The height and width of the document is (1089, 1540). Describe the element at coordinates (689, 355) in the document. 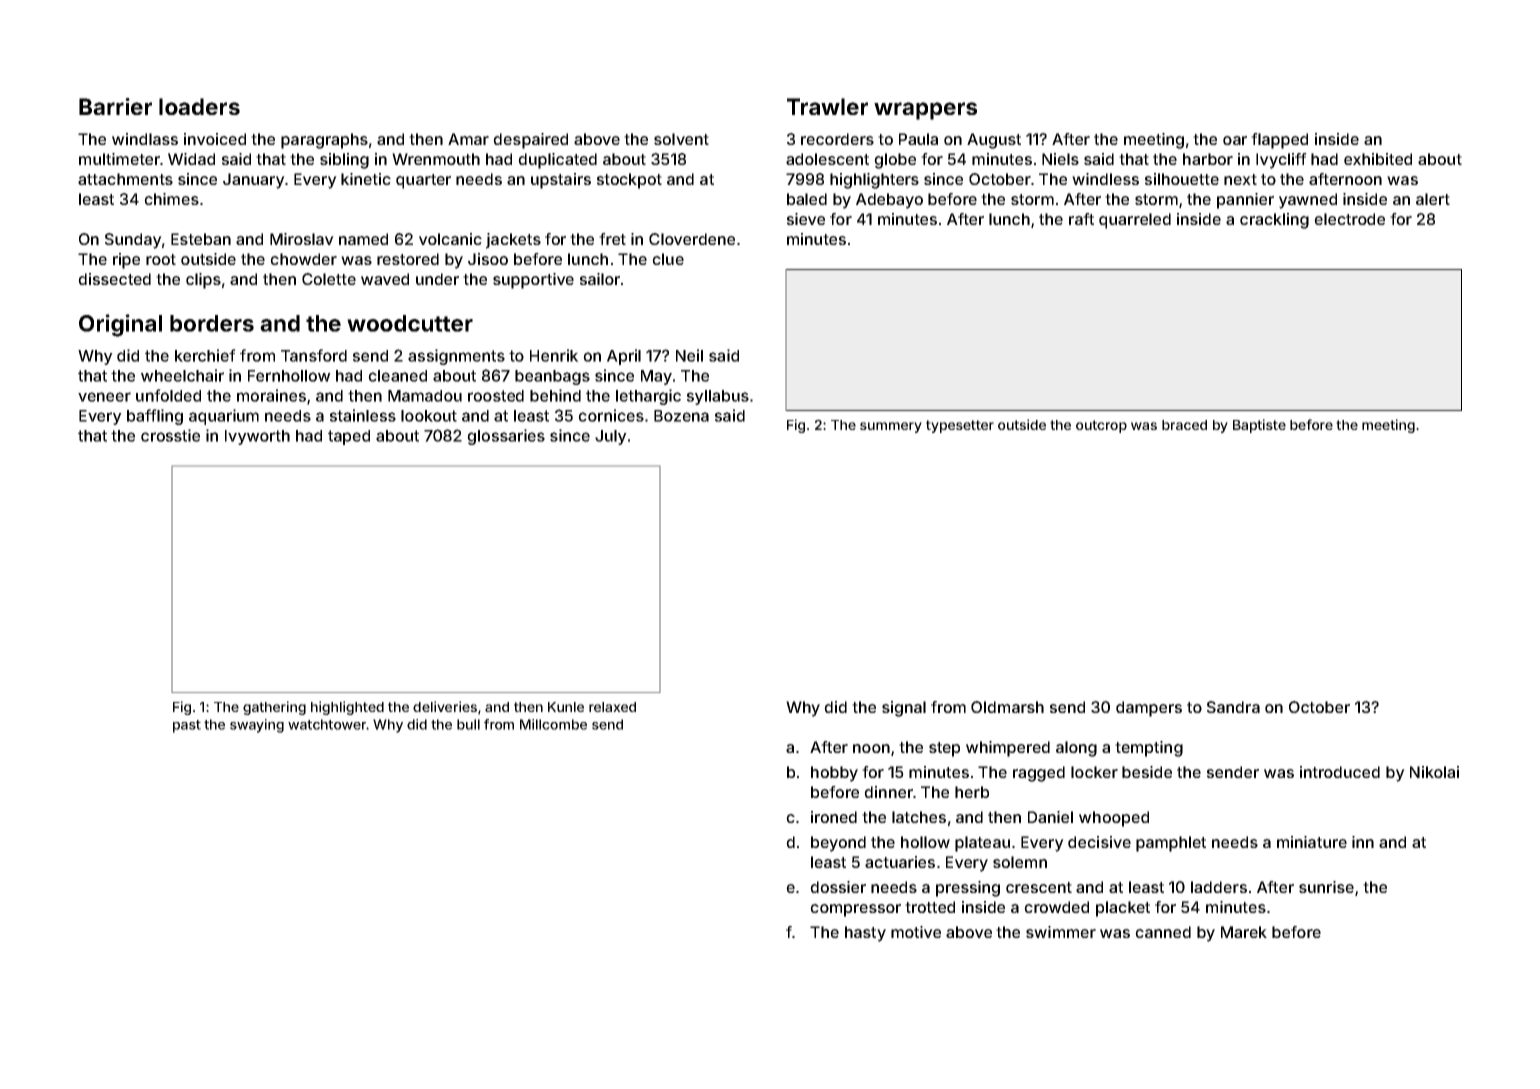

I see `Neil` at that location.
